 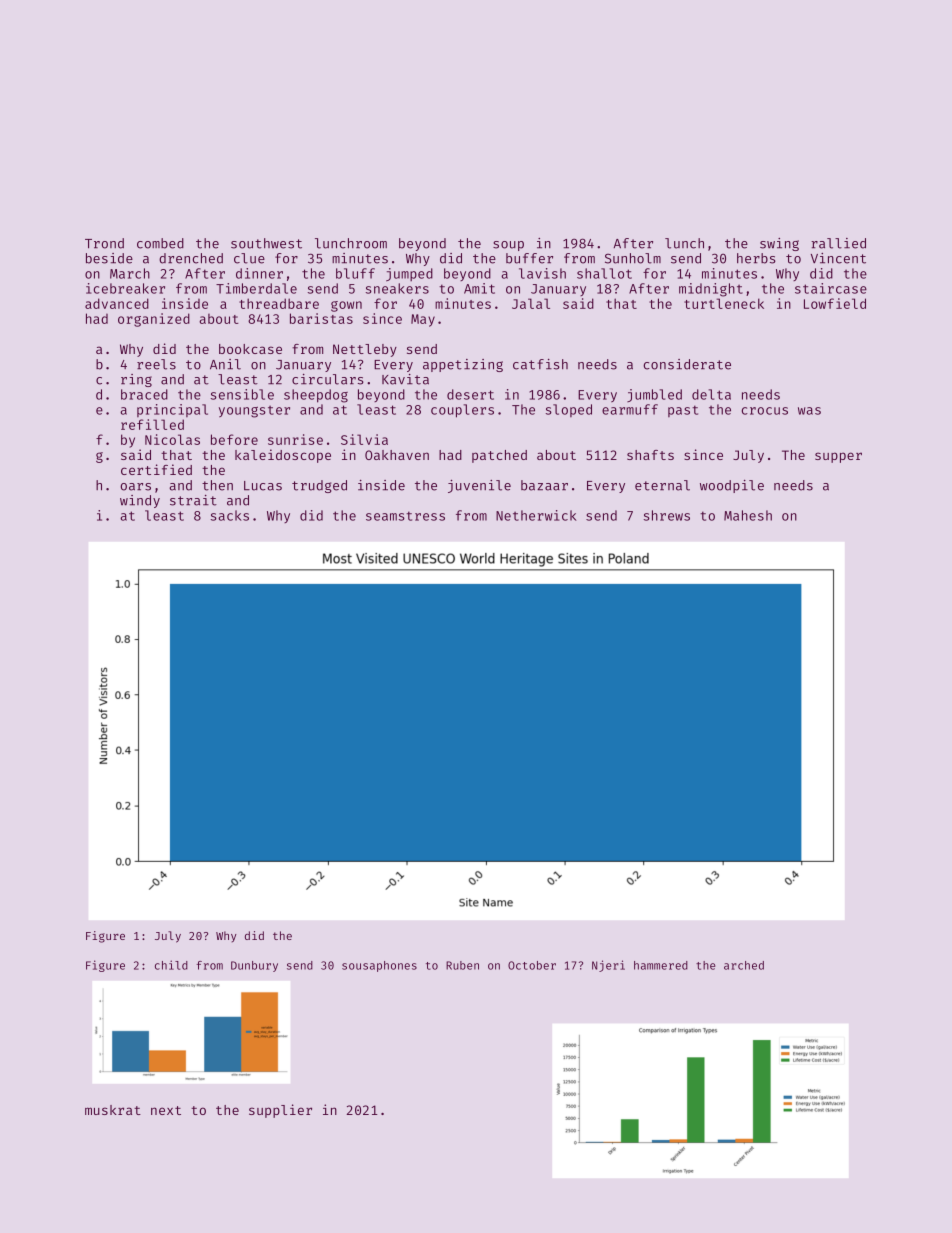 I want to click on Ruben, so click(x=462, y=965).
